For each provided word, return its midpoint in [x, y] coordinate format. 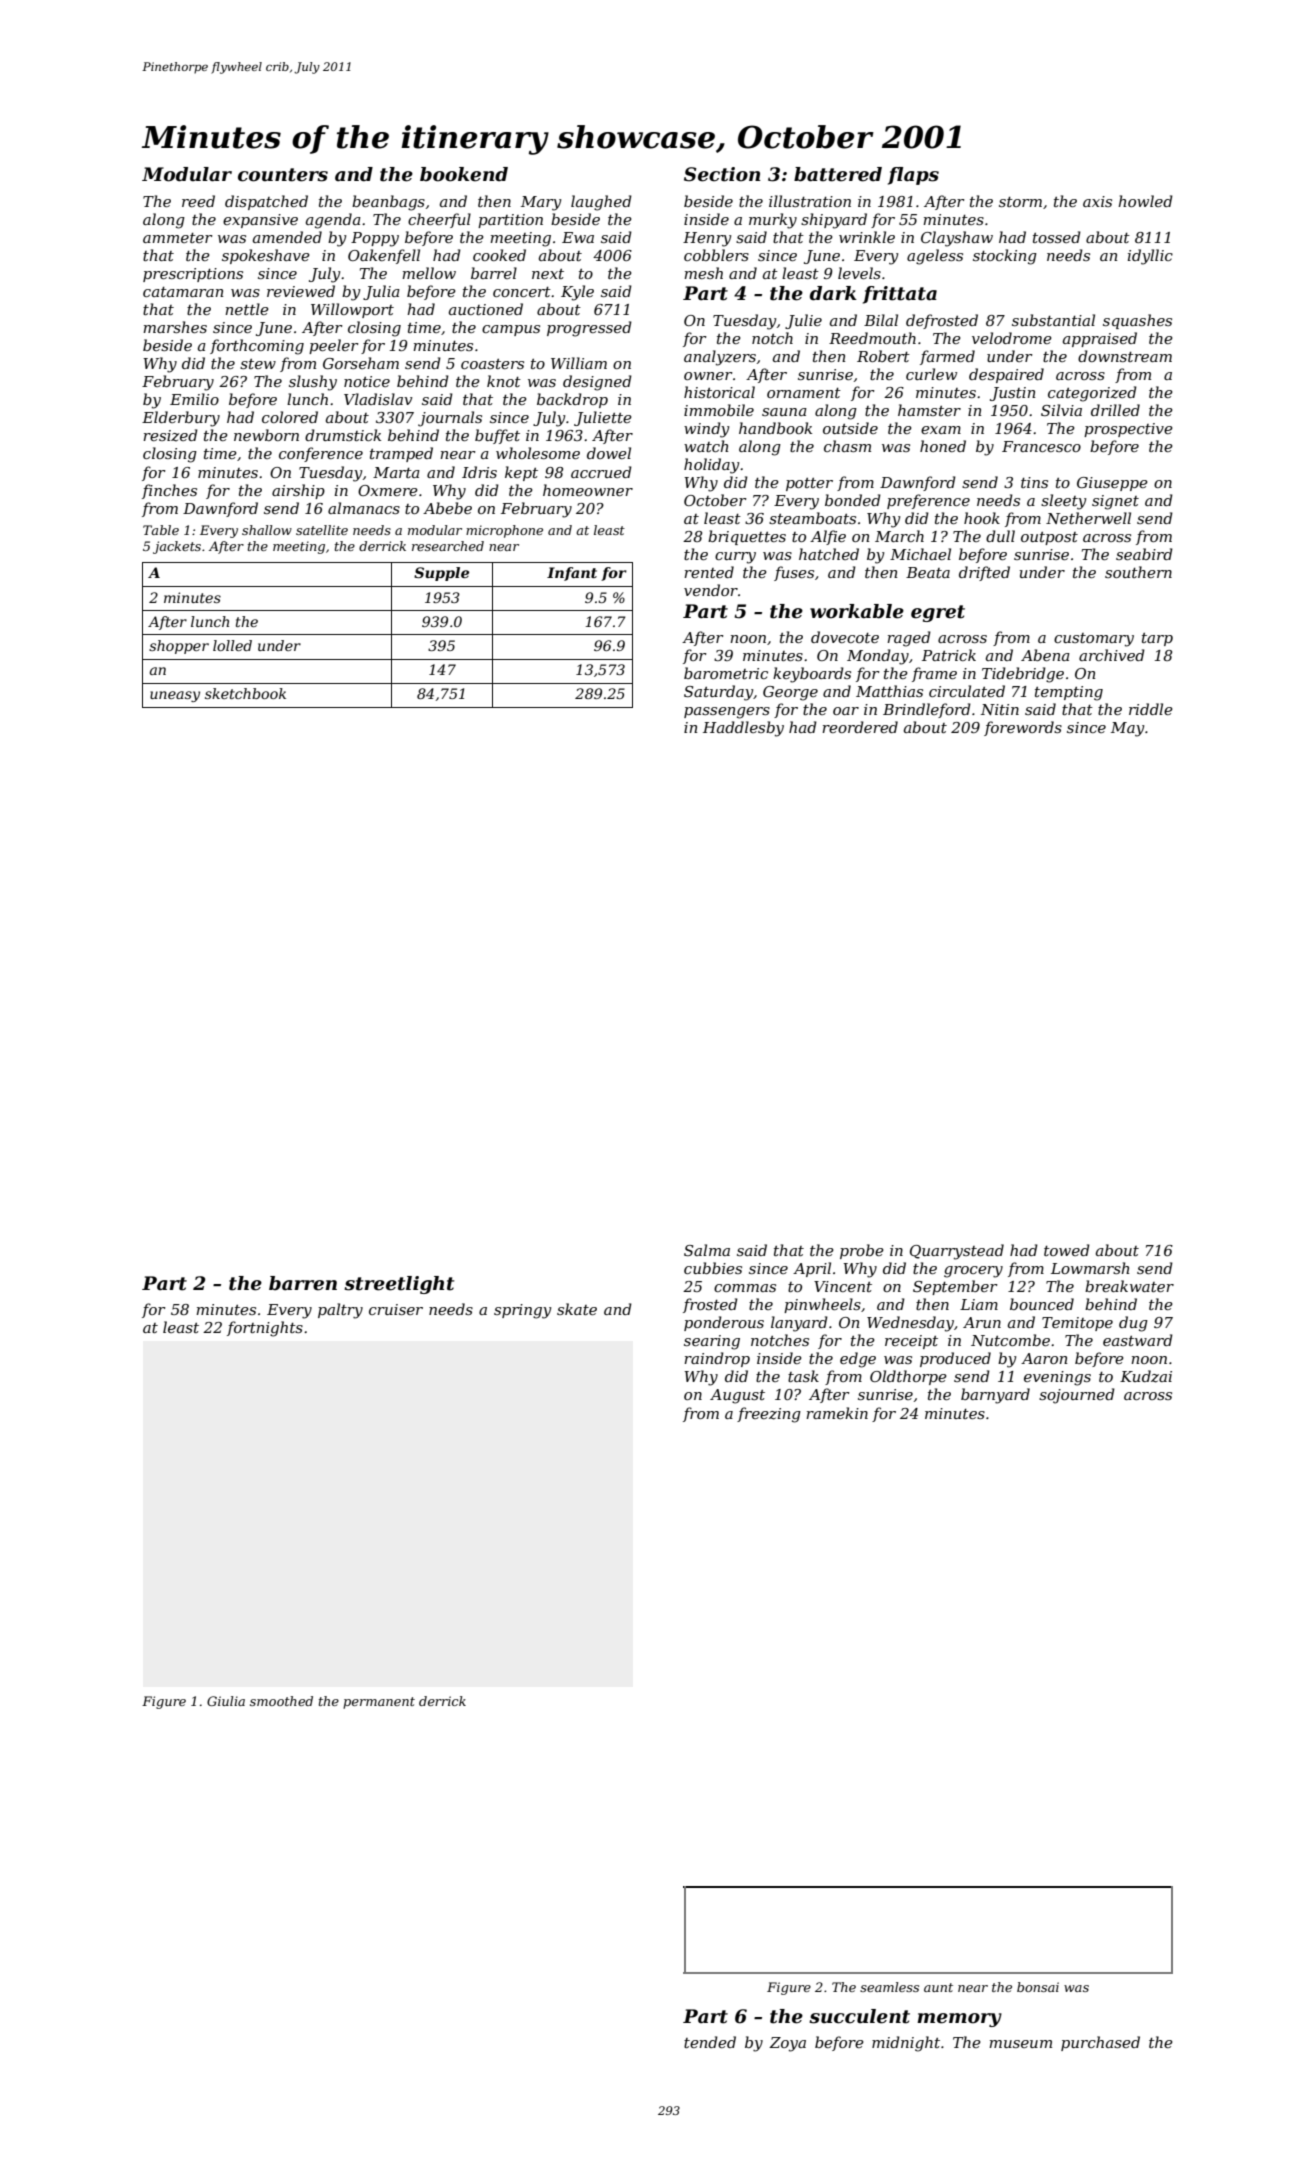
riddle [1151, 709]
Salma [707, 1250]
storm [1020, 202]
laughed [601, 203]
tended [710, 2042]
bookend [464, 174]
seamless [889, 1987]
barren [303, 1283]
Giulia [226, 1701]
